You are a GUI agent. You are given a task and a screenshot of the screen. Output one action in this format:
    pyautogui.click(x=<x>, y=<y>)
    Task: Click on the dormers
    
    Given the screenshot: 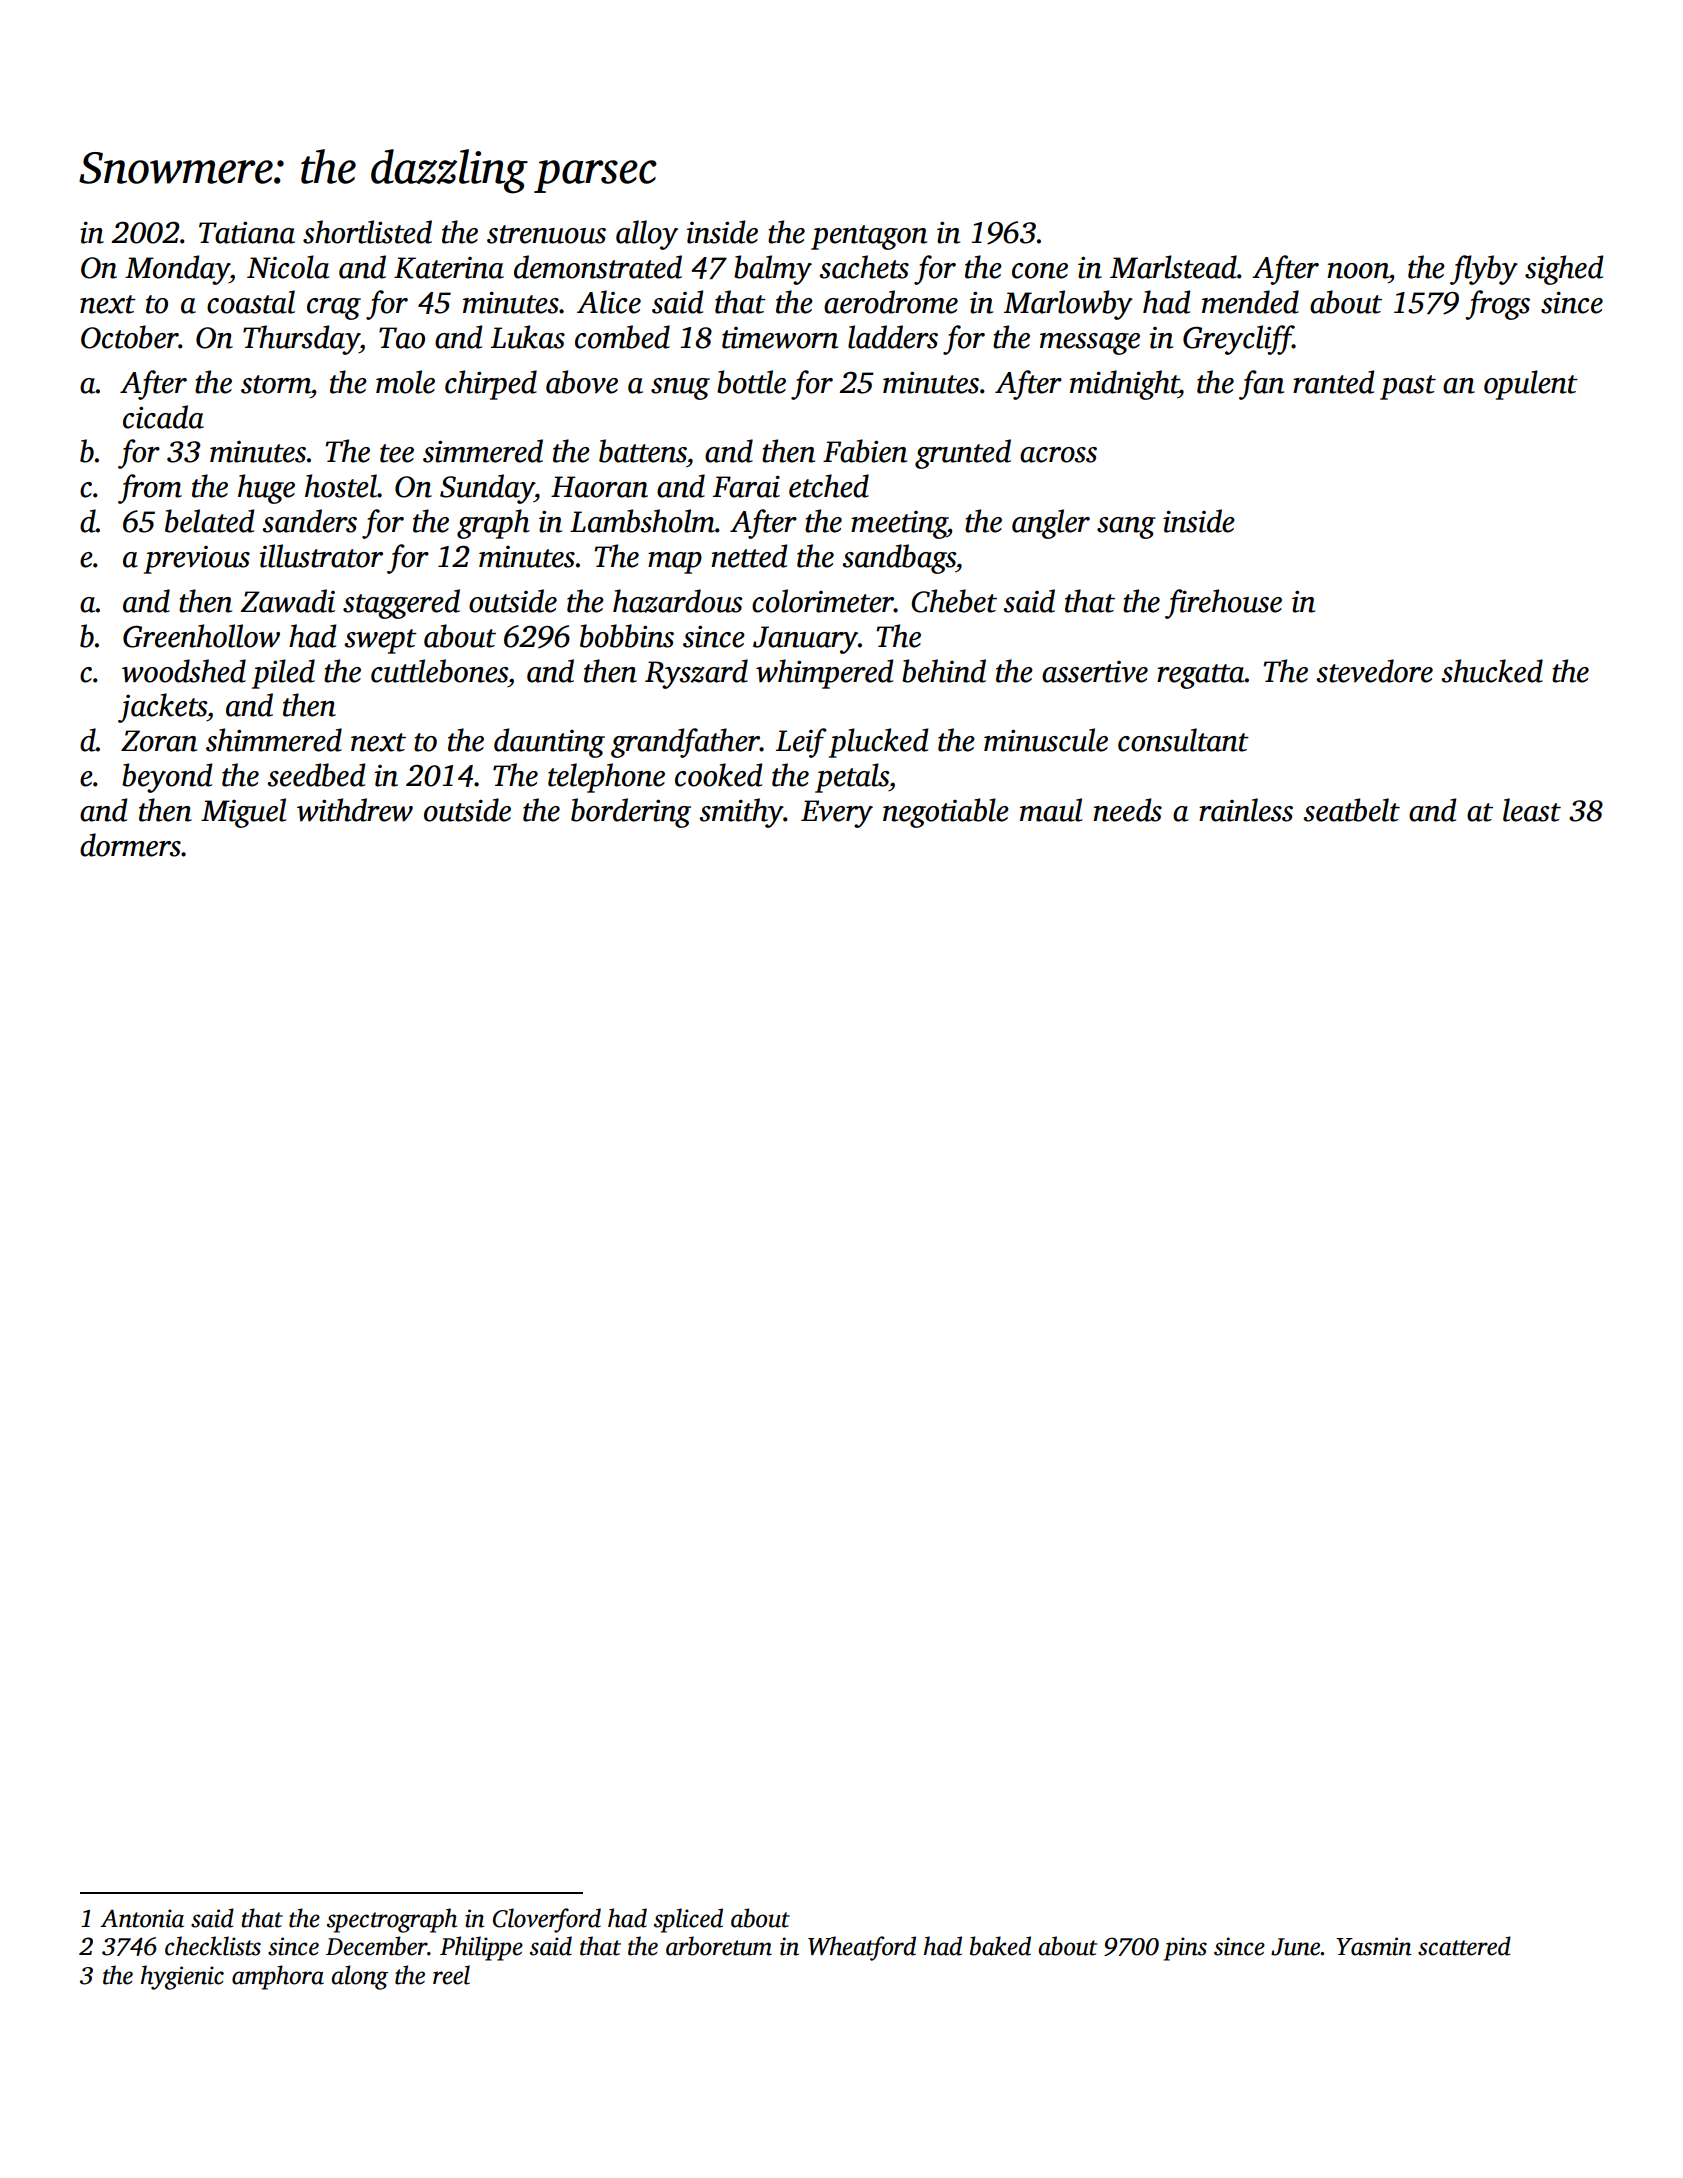 What is the action you would take?
    pyautogui.click(x=130, y=845)
